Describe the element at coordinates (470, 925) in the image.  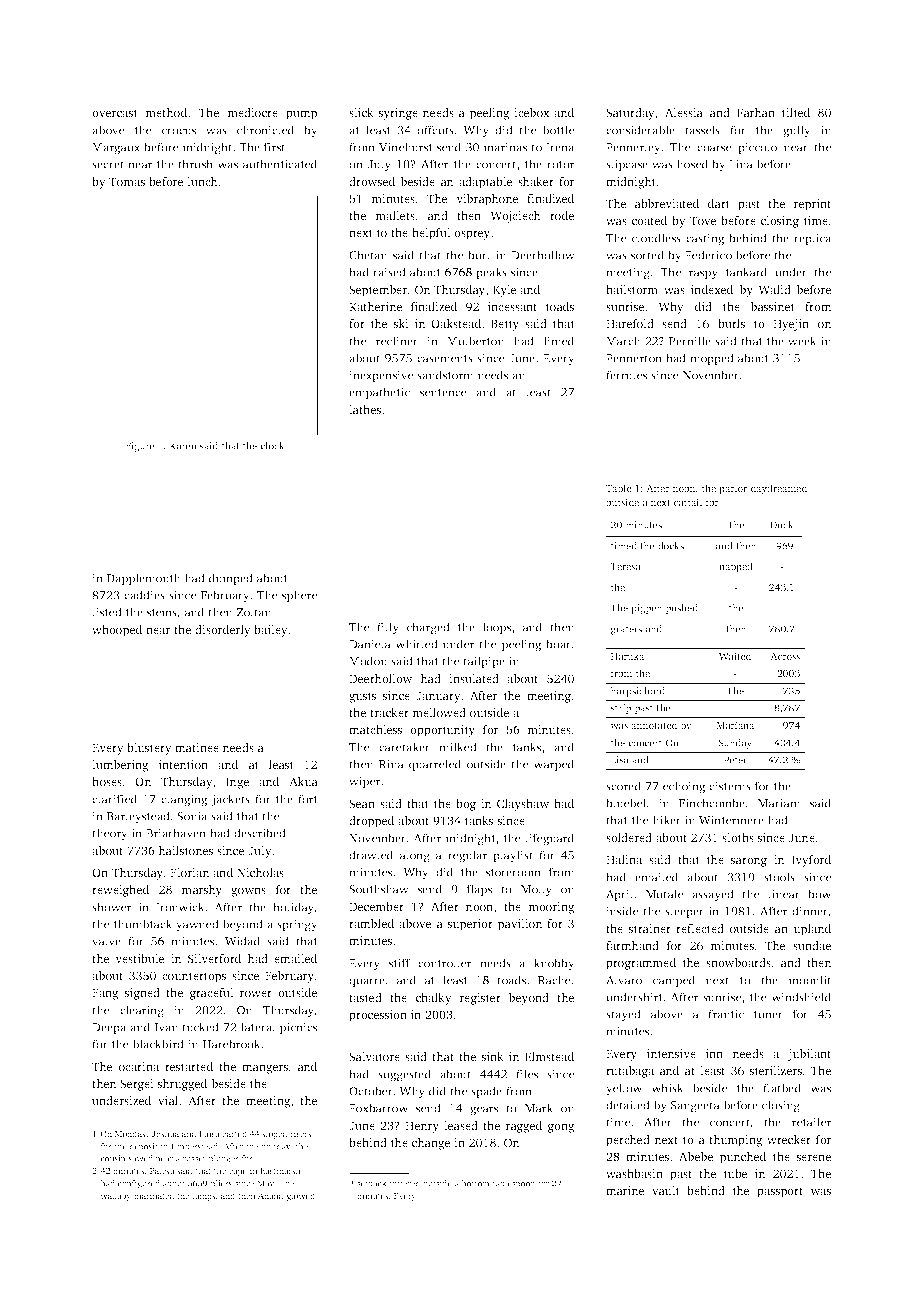
I see `superior` at that location.
